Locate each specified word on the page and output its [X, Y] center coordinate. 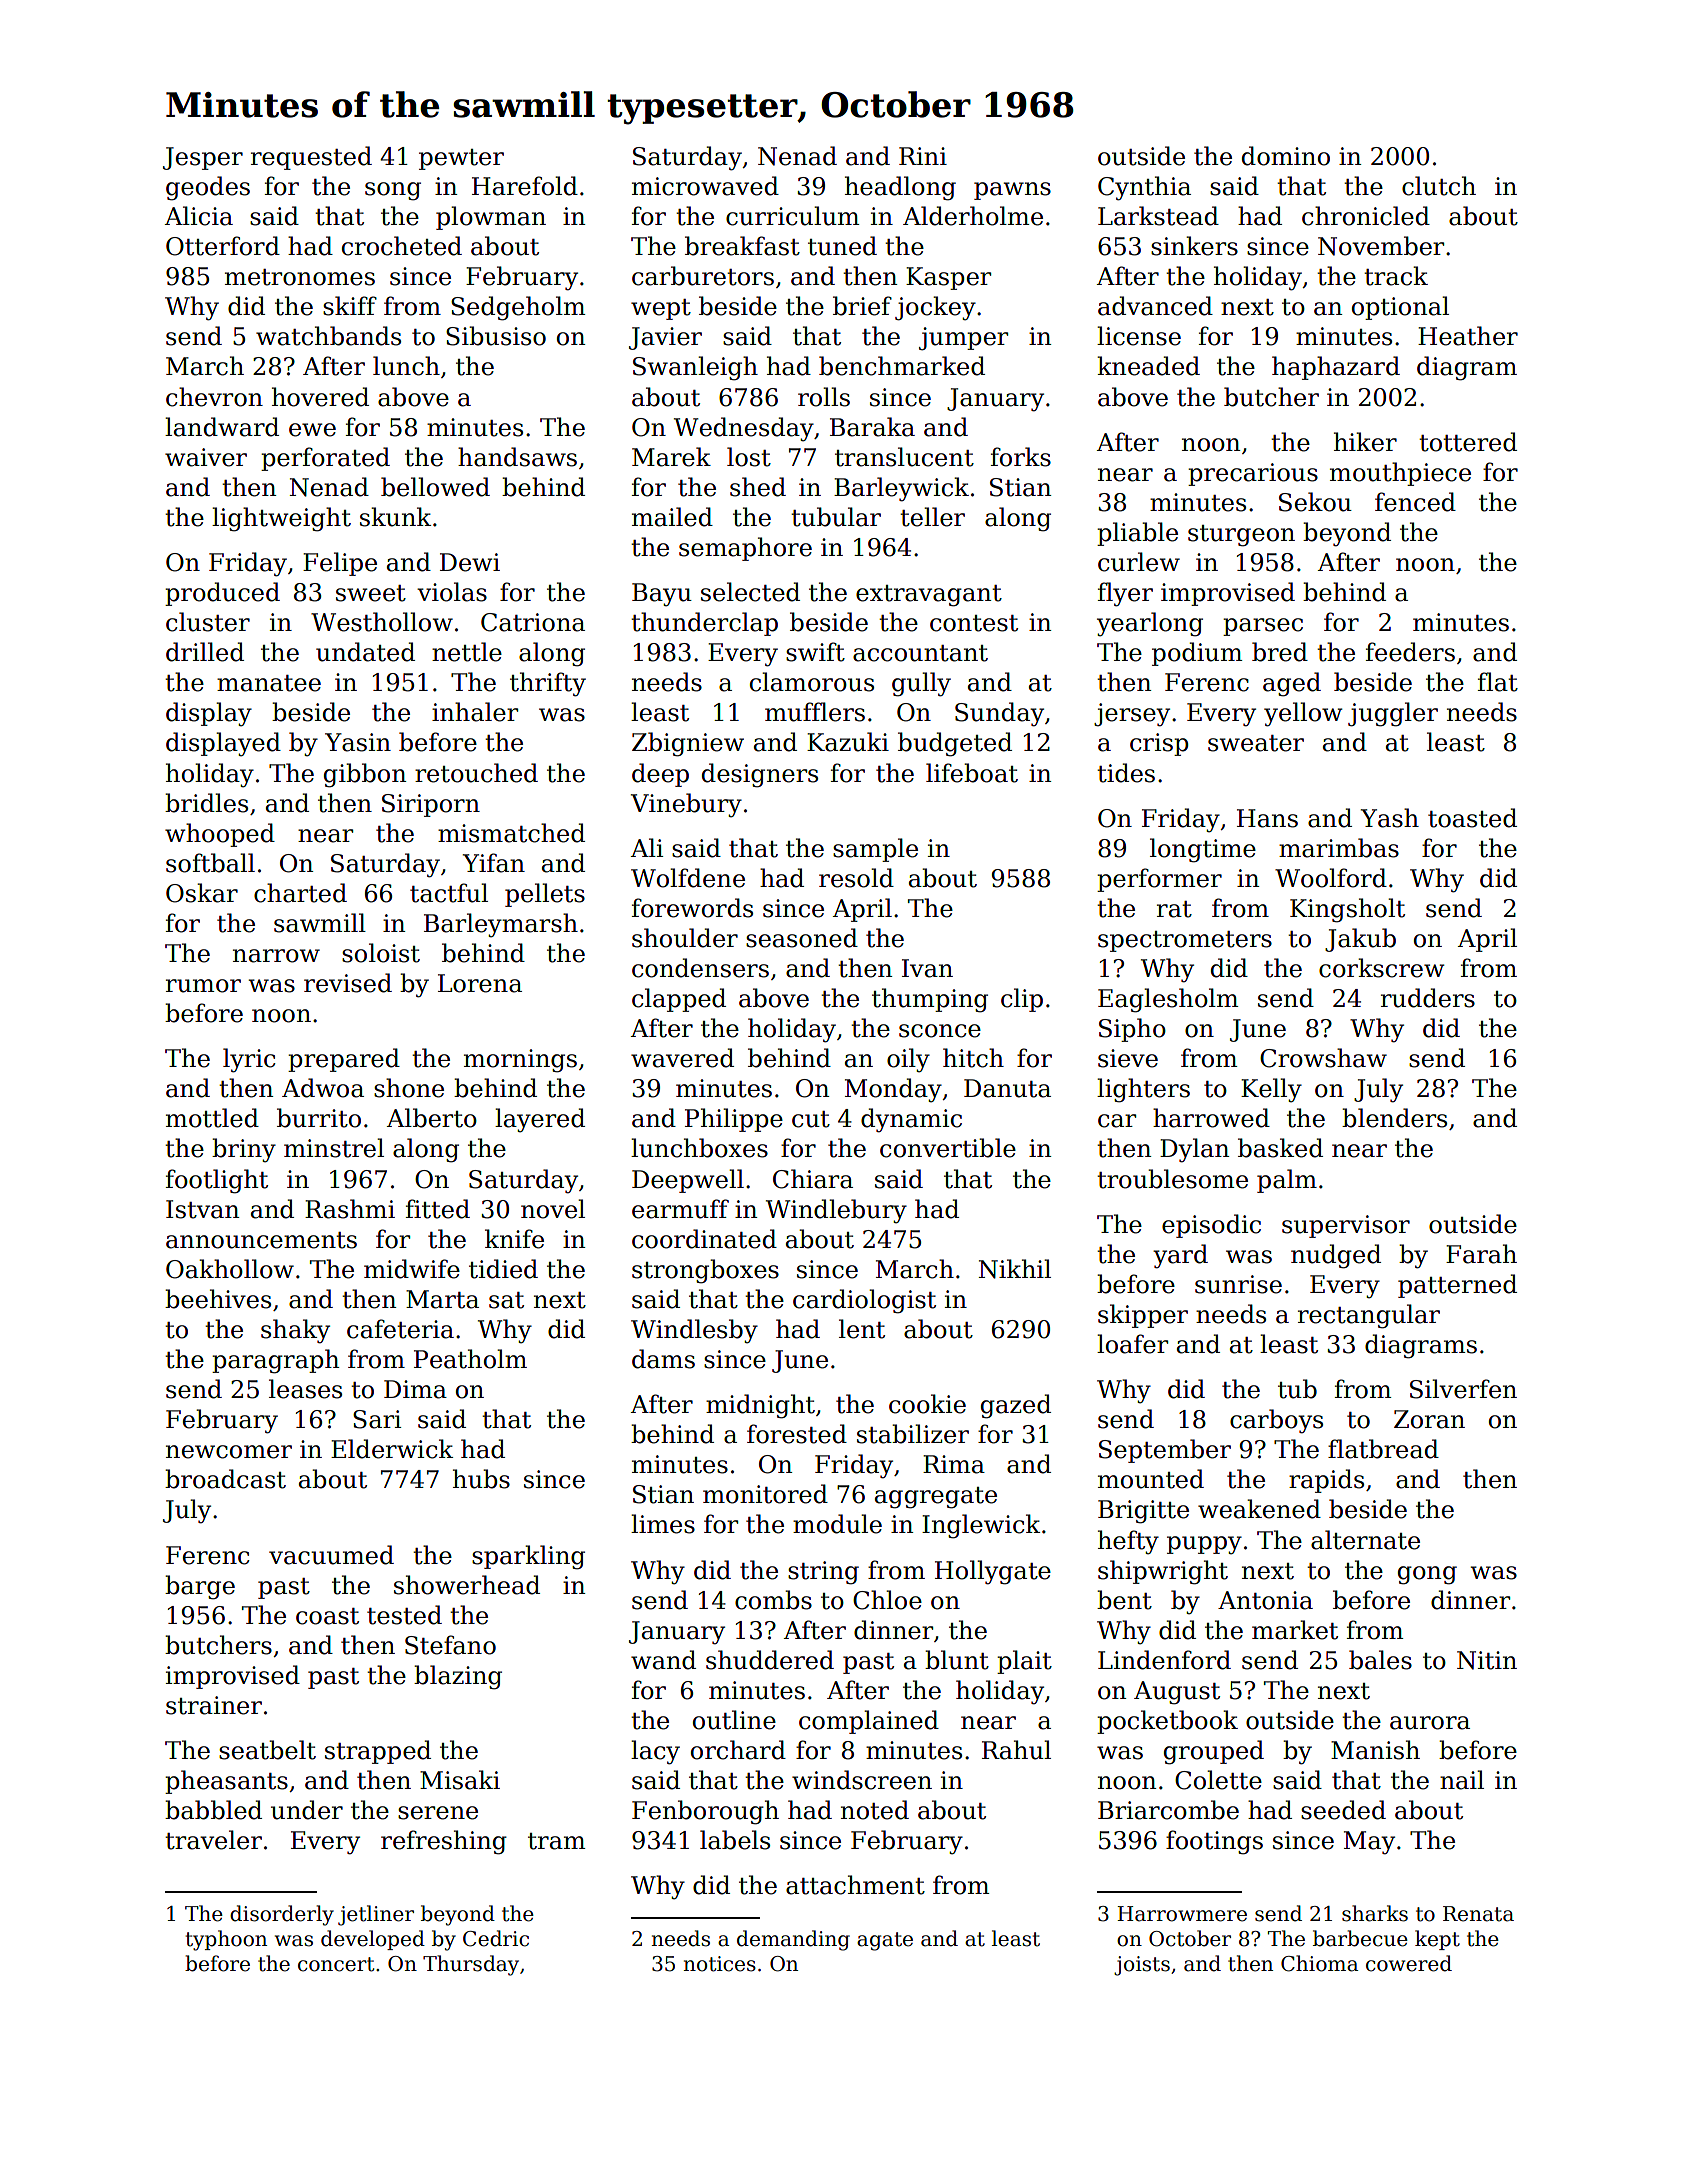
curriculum [792, 216]
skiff [350, 306]
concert [336, 1964]
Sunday [999, 714]
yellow [1303, 714]
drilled [205, 652]
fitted [438, 1209]
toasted [1472, 818]
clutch [1439, 186]
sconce [940, 1031]
